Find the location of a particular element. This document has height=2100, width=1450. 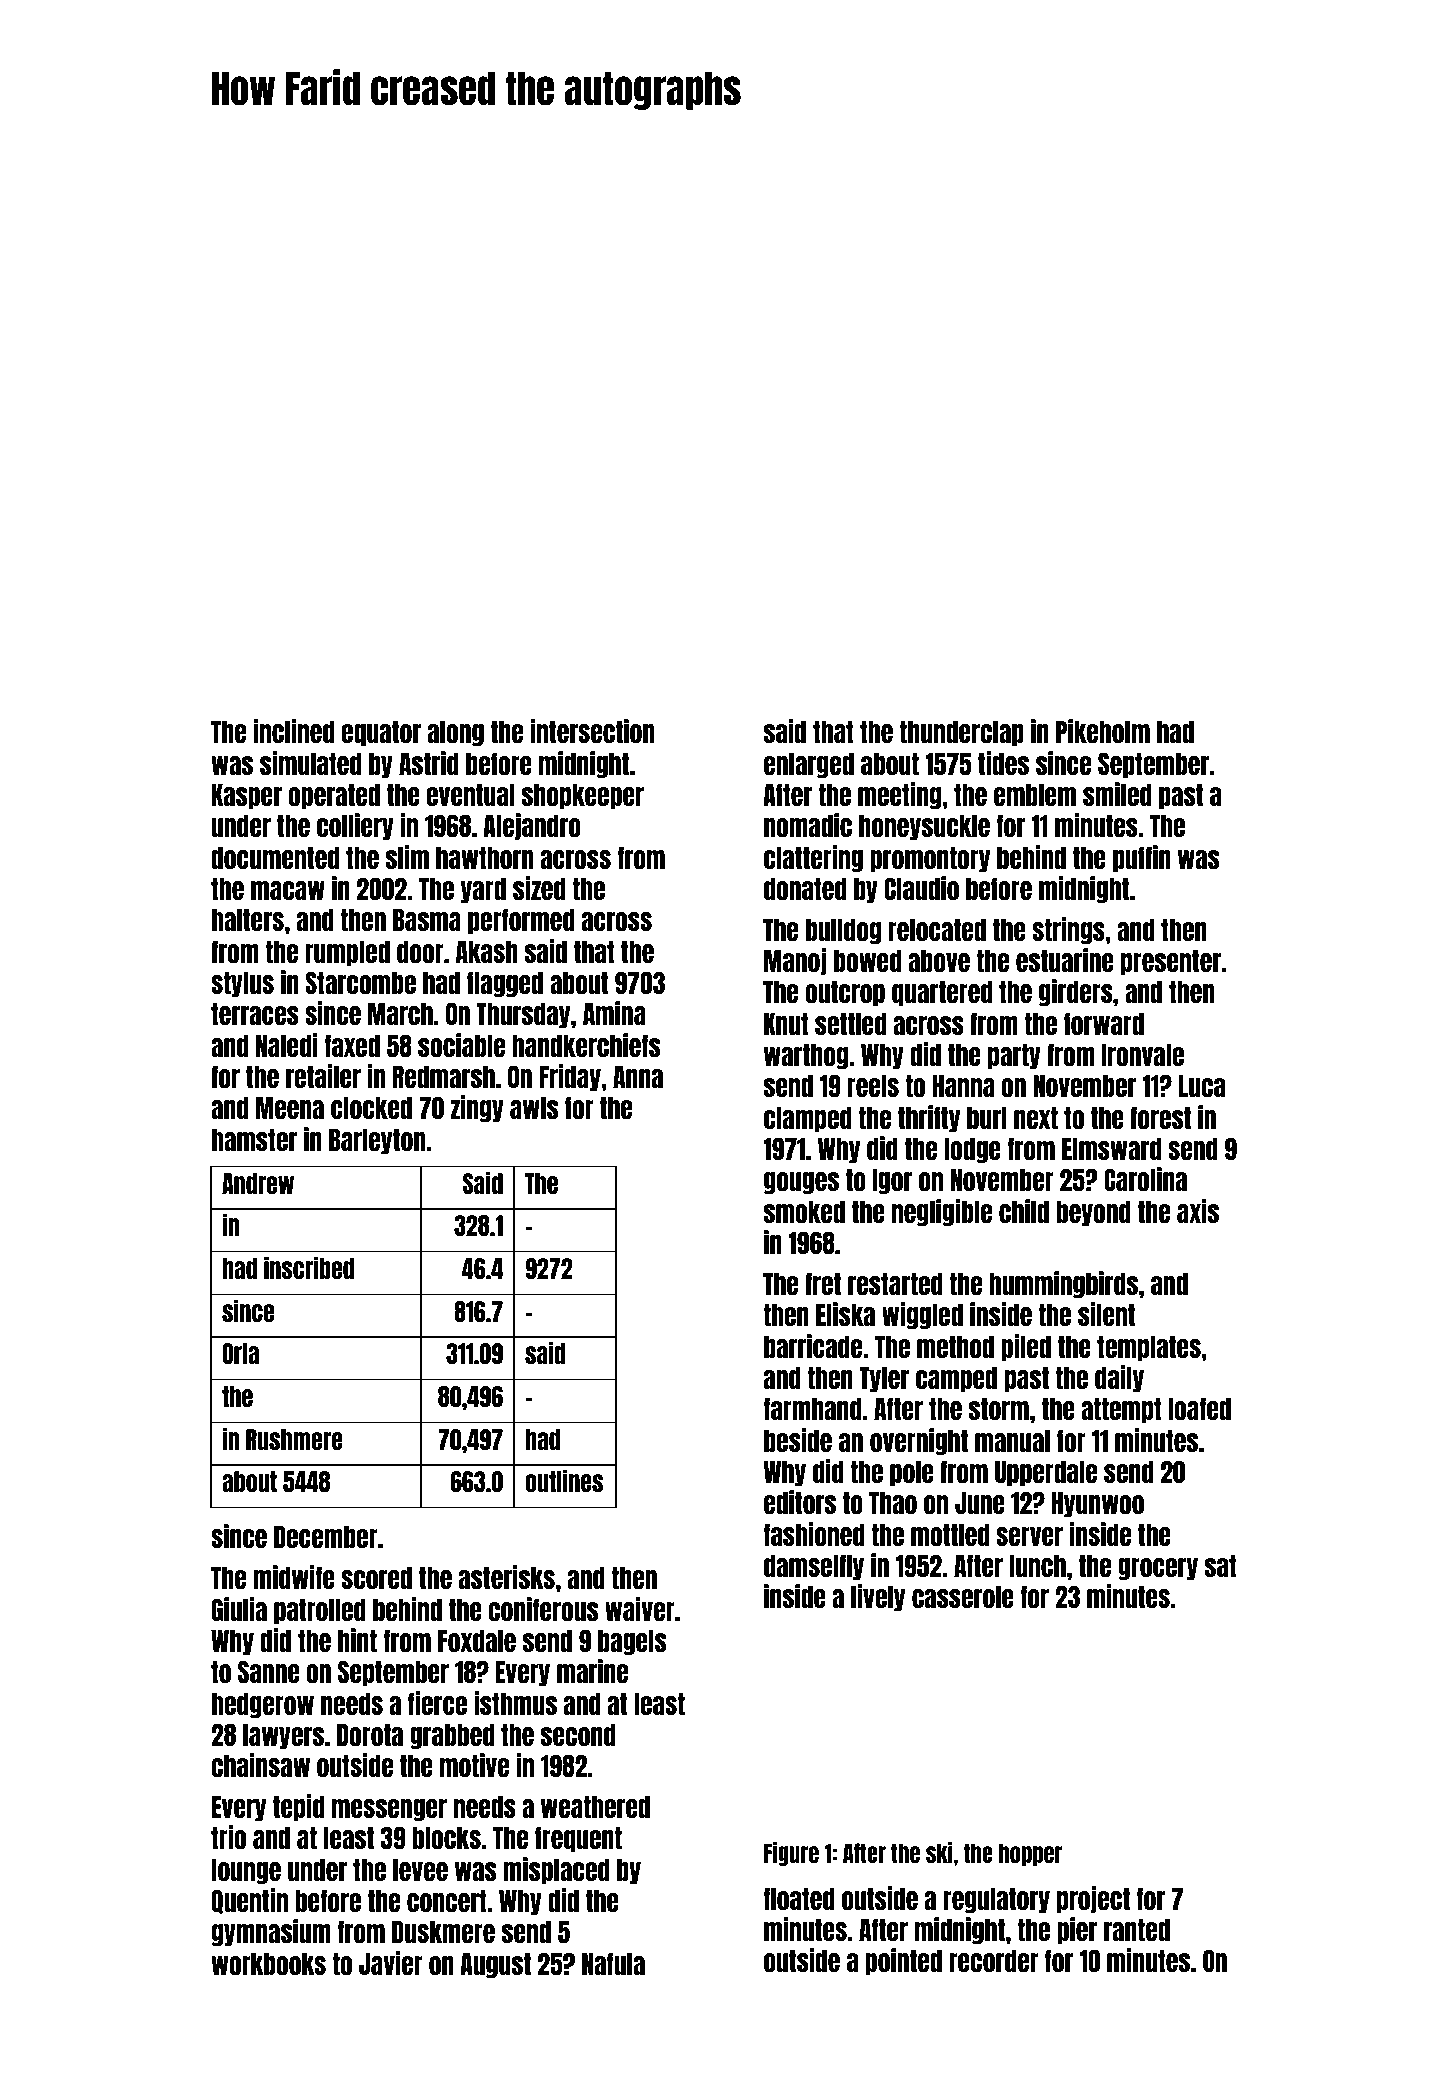

lively is located at coordinates (878, 1597).
